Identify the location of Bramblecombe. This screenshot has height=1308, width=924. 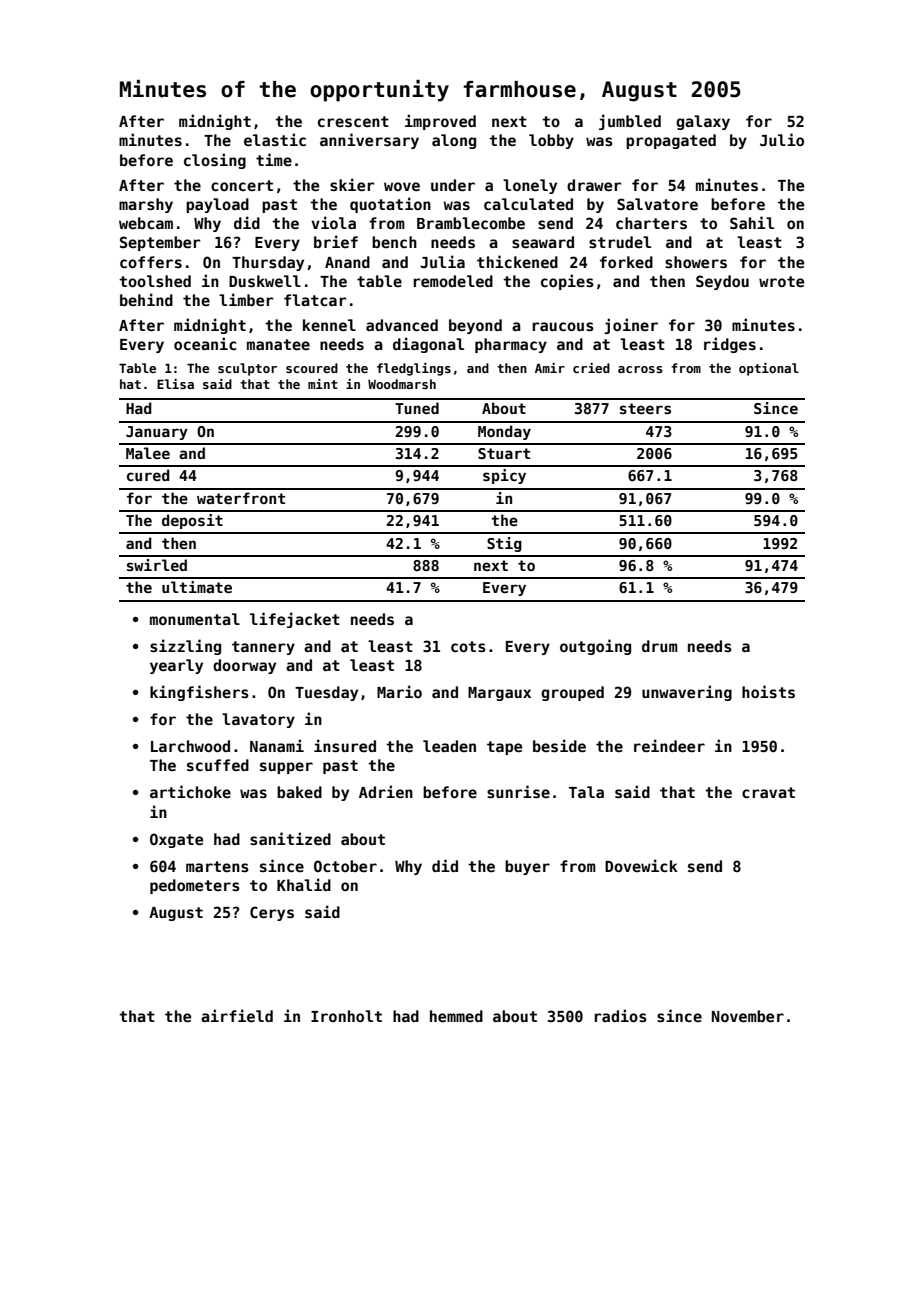
(471, 223).
